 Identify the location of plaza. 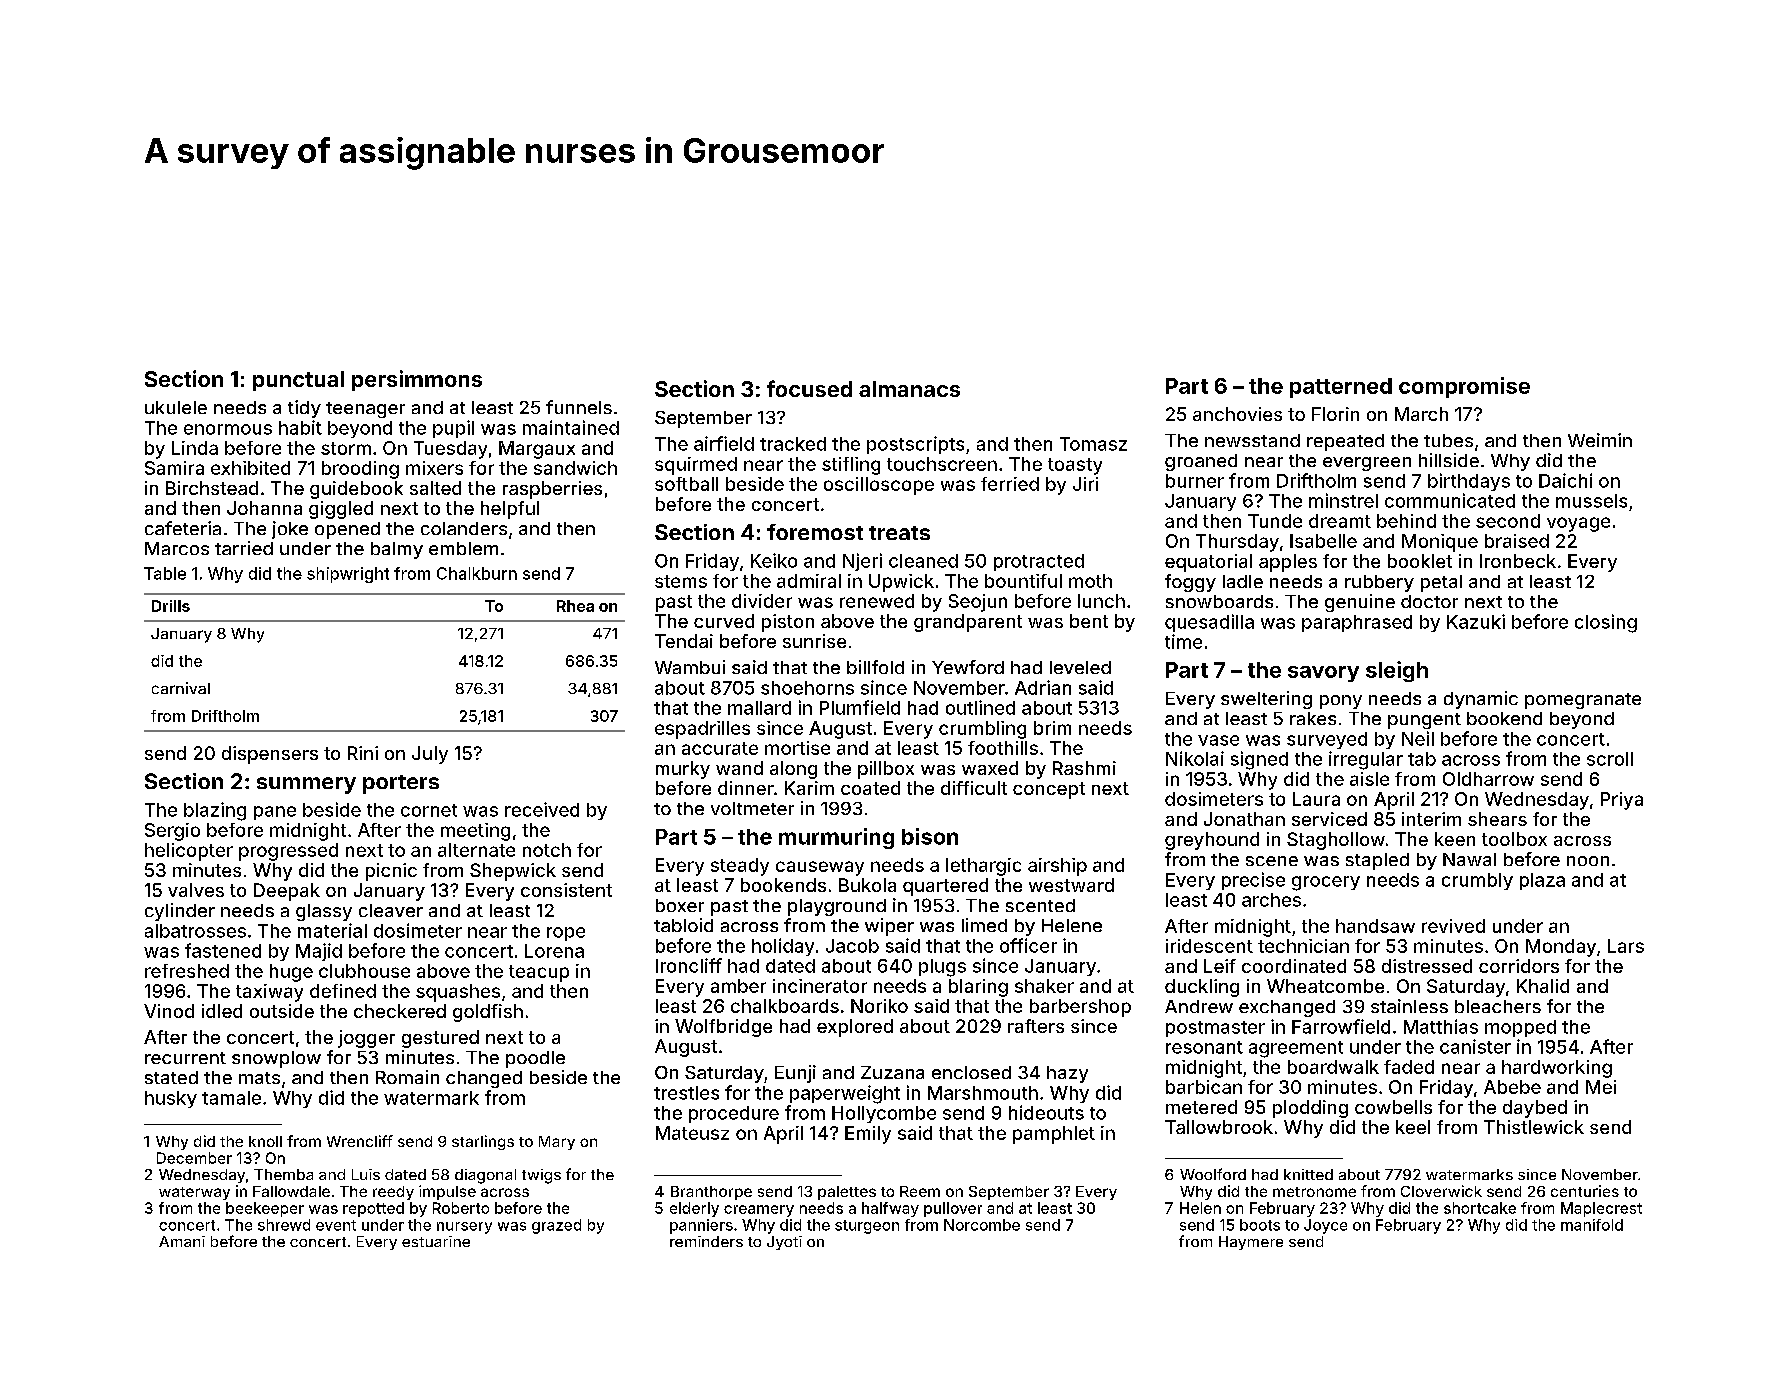
(1542, 881).
